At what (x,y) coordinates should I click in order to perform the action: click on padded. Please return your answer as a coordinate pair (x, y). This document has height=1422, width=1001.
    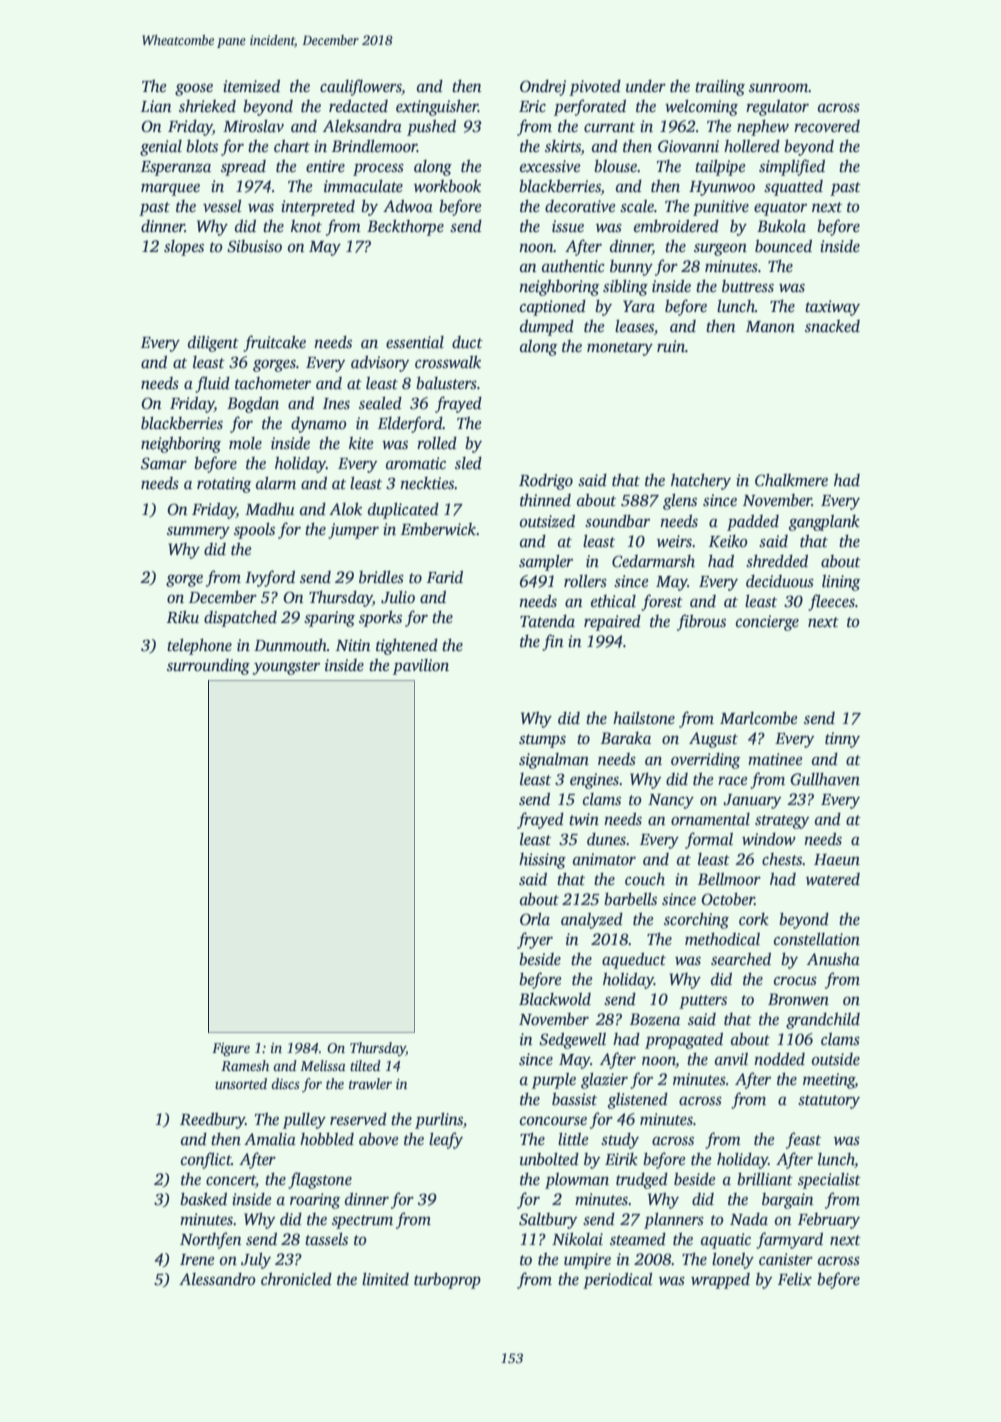
    Looking at the image, I should click on (753, 522).
